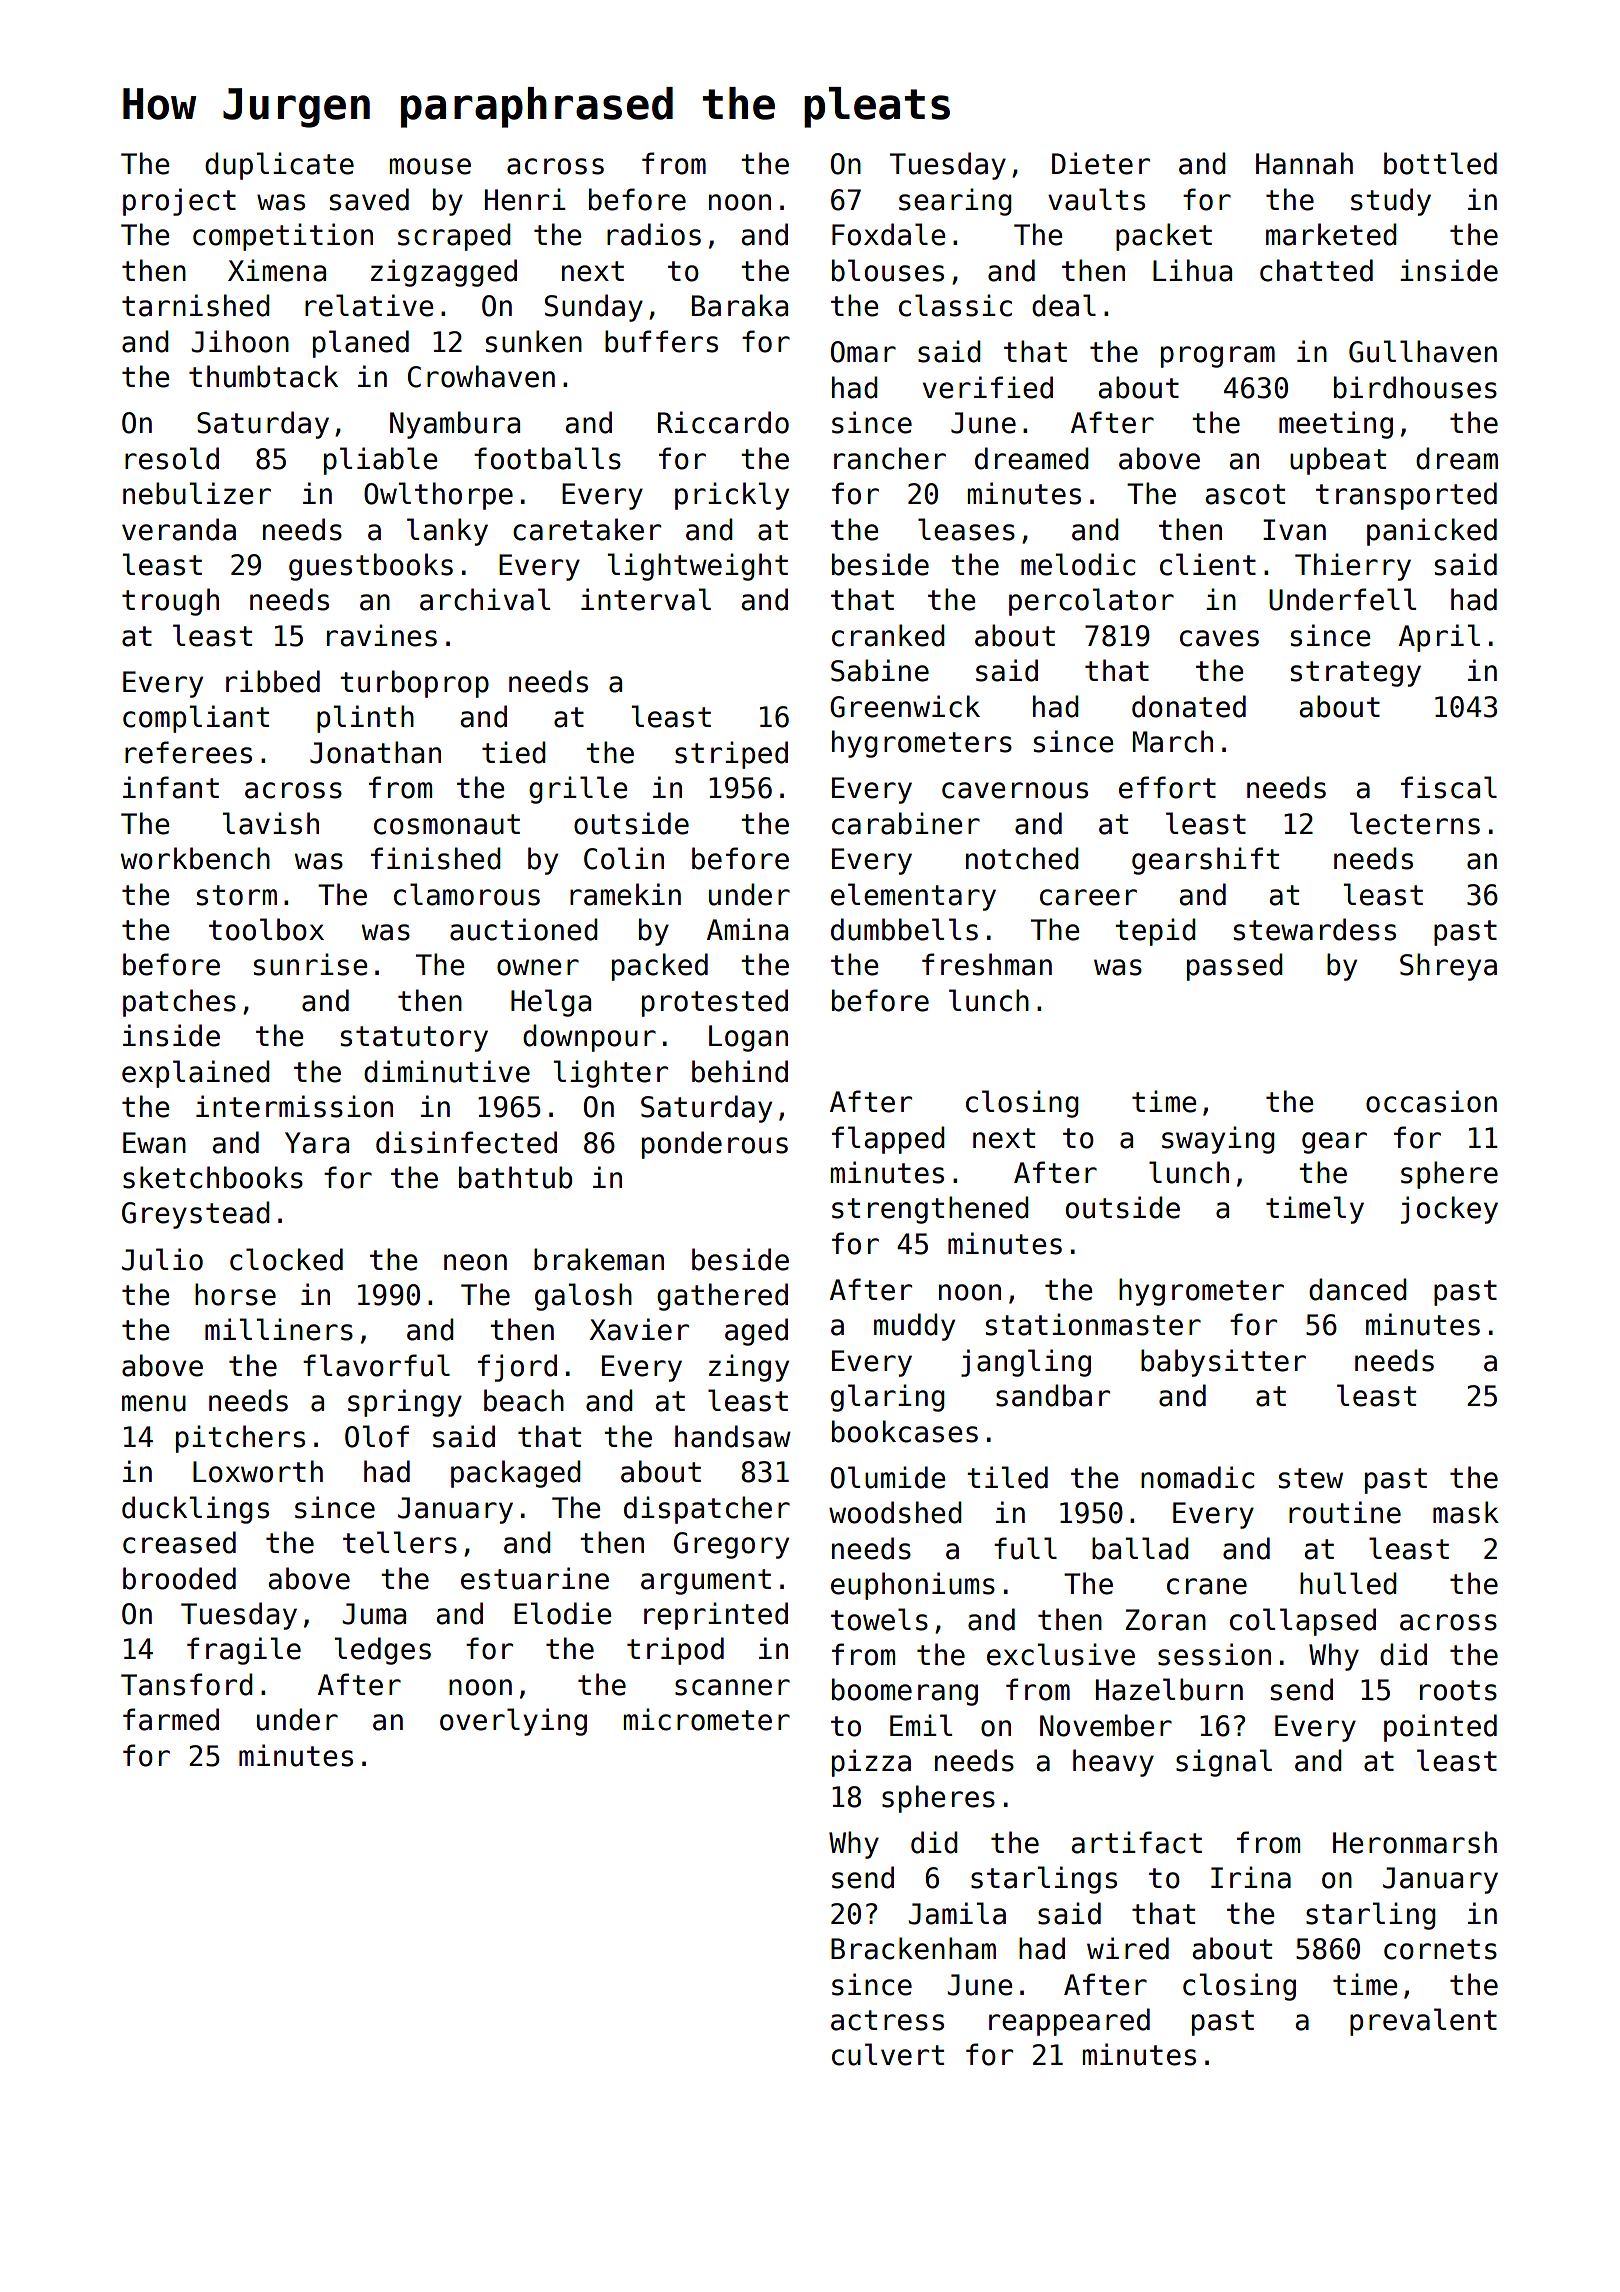  Describe the element at coordinates (733, 1436) in the page. I see `handsaw` at that location.
